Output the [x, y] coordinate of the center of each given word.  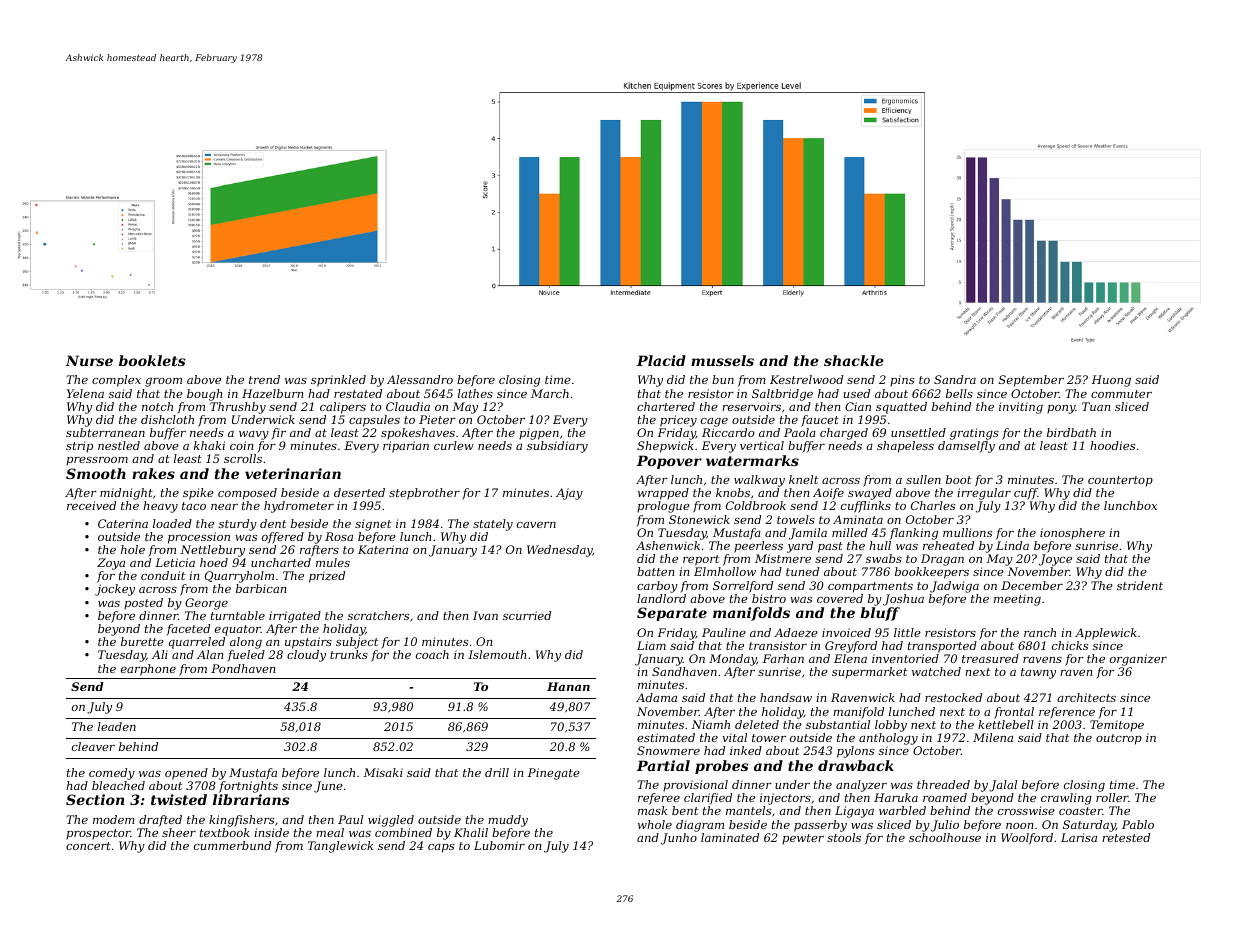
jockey [115, 590]
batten [655, 571]
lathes [475, 393]
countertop [1120, 481]
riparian [406, 447]
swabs [884, 558]
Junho [679, 839]
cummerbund [232, 845]
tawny [1038, 673]
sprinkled [338, 381]
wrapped [663, 494]
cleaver [93, 746]
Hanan [568, 686]
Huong [1111, 381]
